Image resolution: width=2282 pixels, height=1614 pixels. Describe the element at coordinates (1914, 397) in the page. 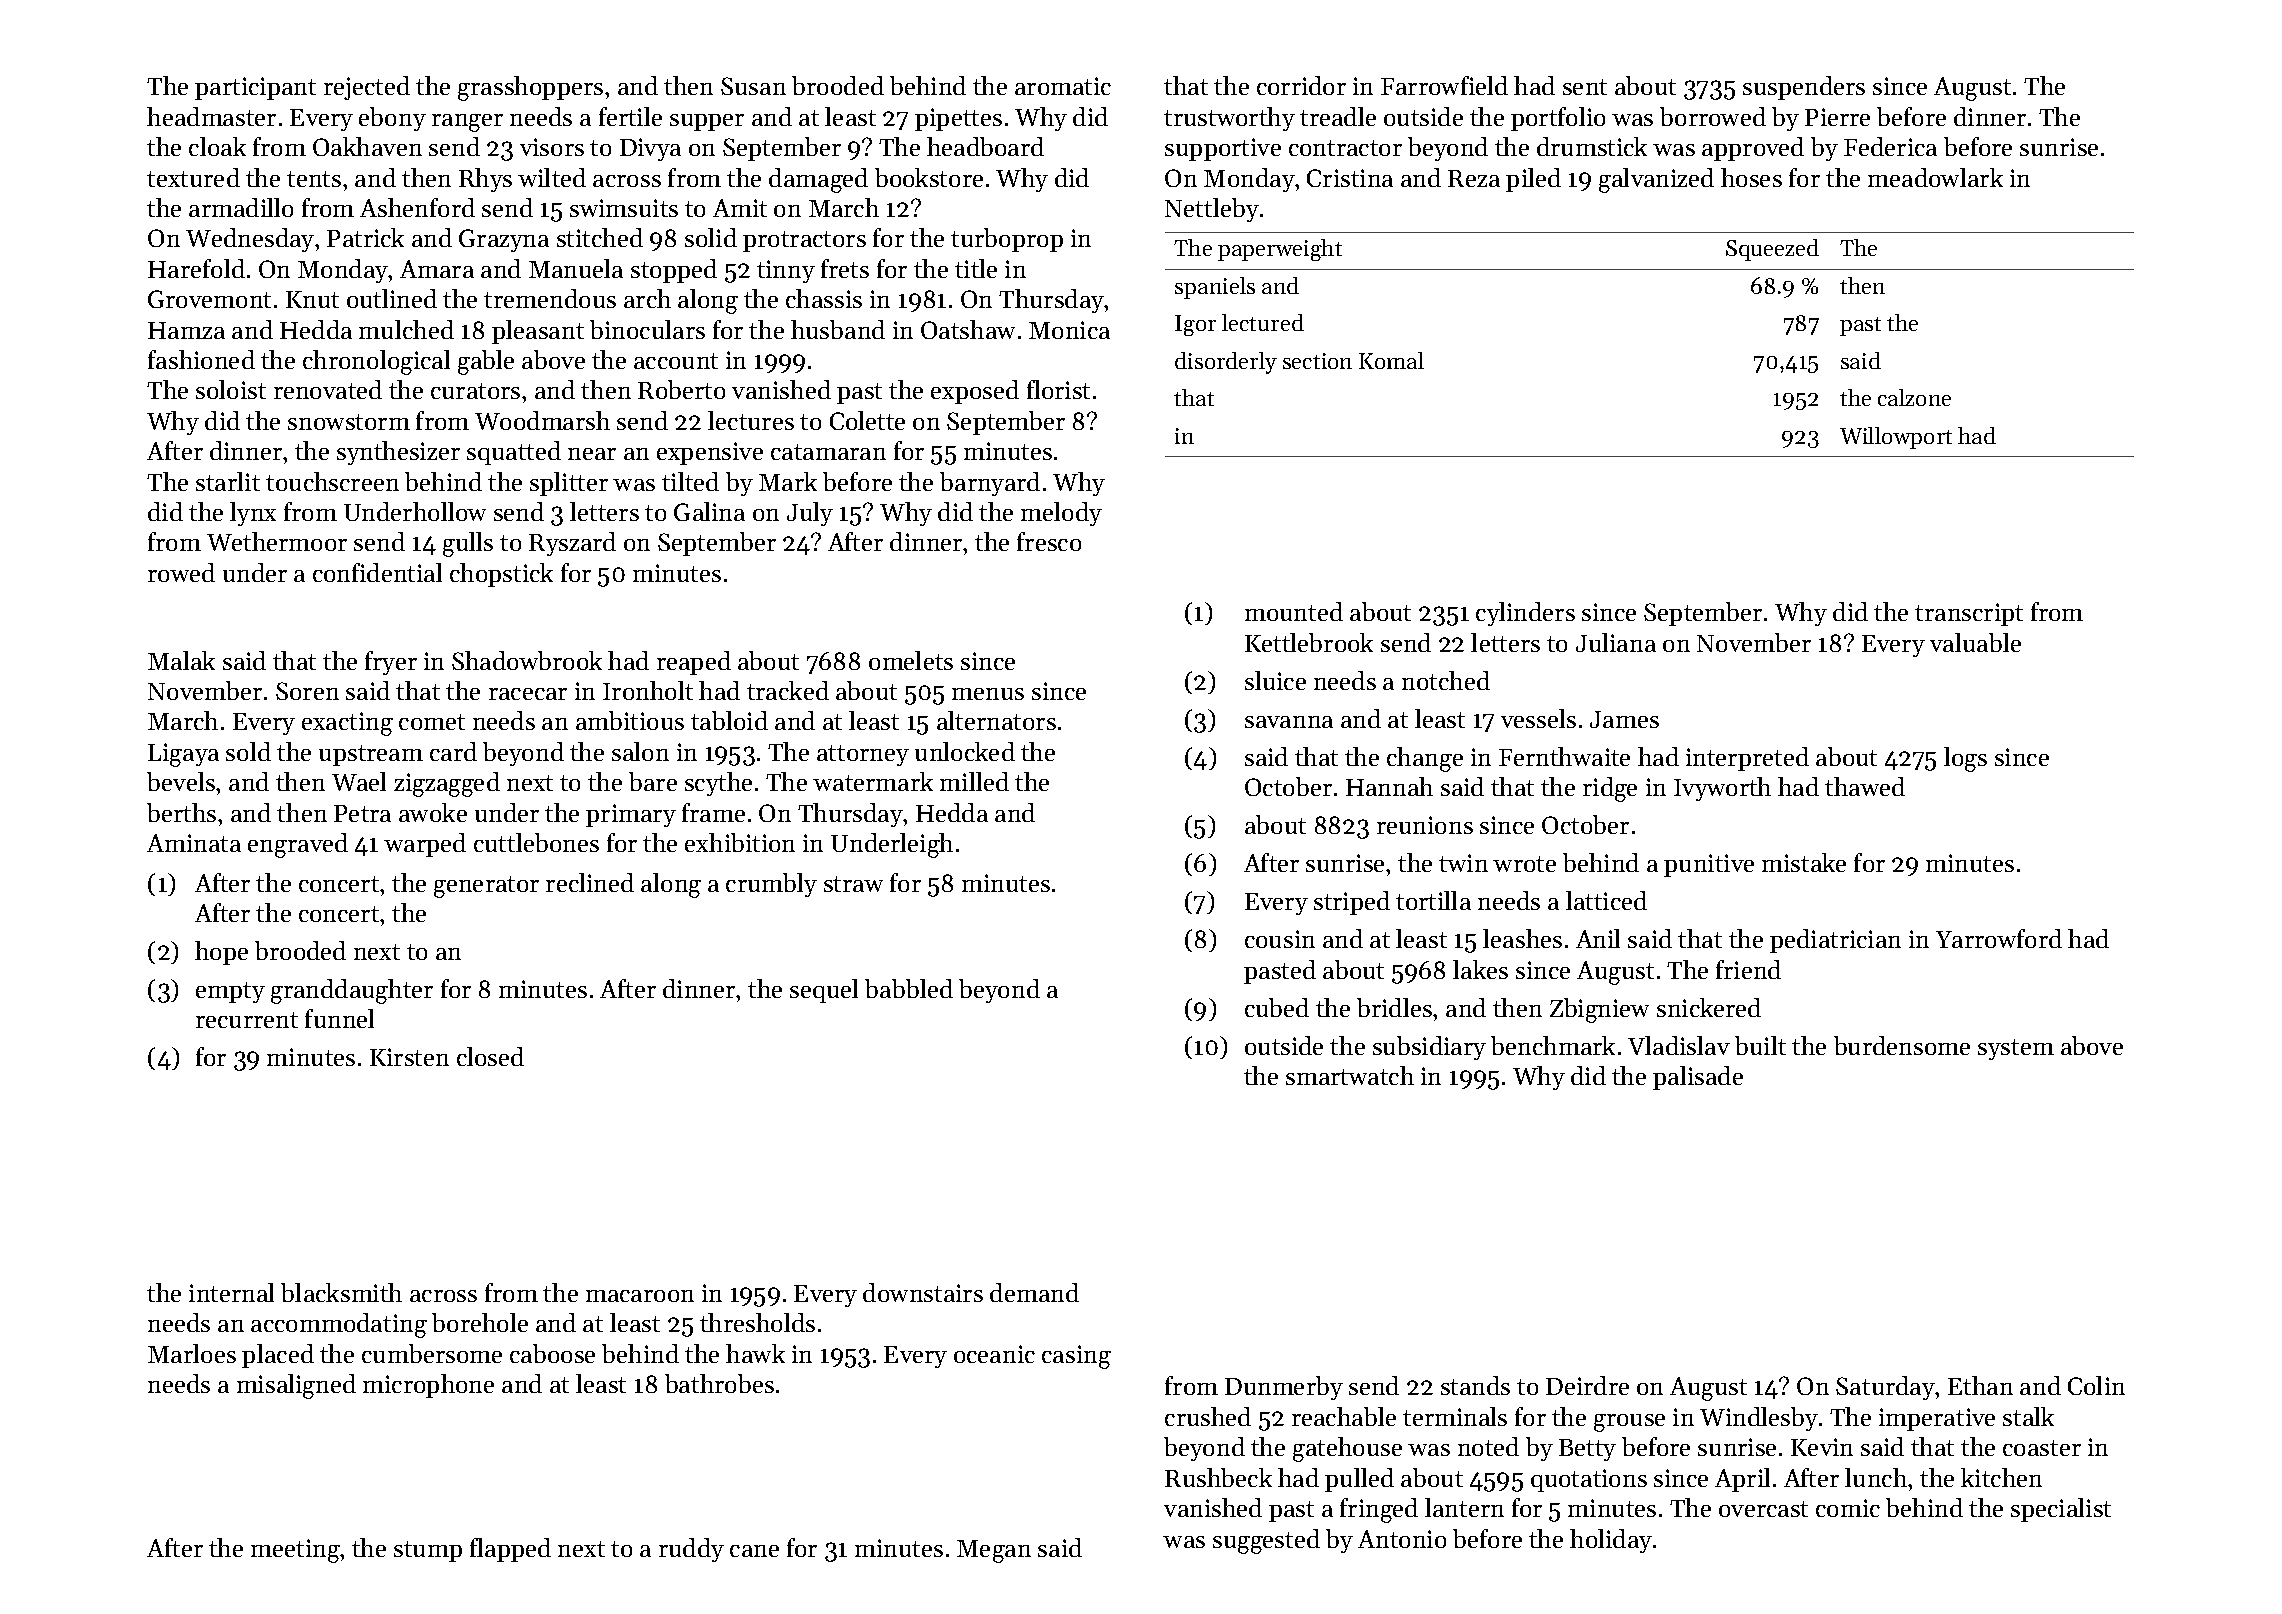

I see `calzone` at that location.
